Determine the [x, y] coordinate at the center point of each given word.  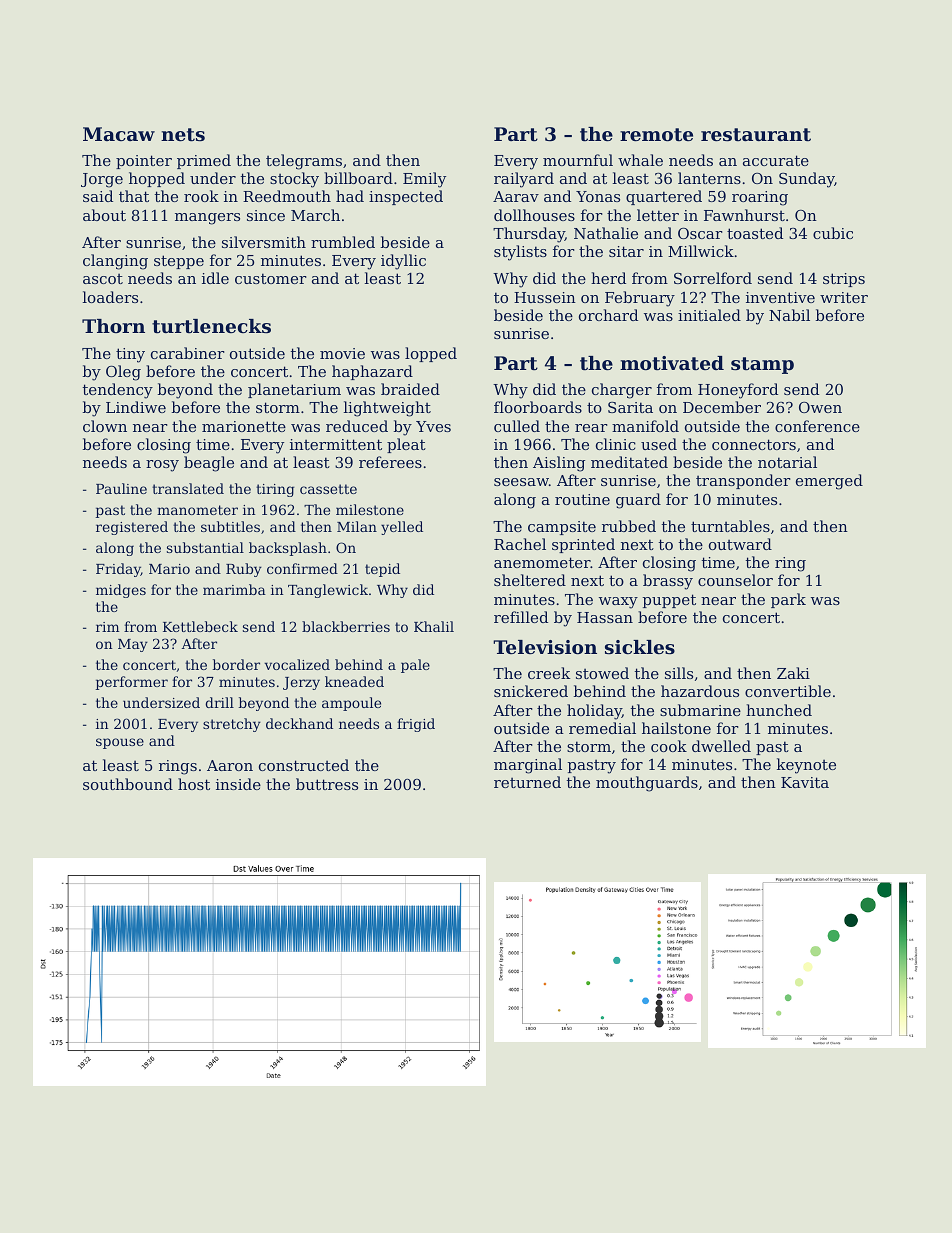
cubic [833, 233]
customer [271, 278]
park [788, 600]
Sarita [630, 407]
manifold [645, 426]
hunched [779, 710]
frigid [416, 725]
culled [517, 426]
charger [622, 391]
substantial [205, 547]
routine [582, 499]
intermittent [336, 444]
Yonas [598, 196]
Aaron [230, 765]
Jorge [102, 180]
